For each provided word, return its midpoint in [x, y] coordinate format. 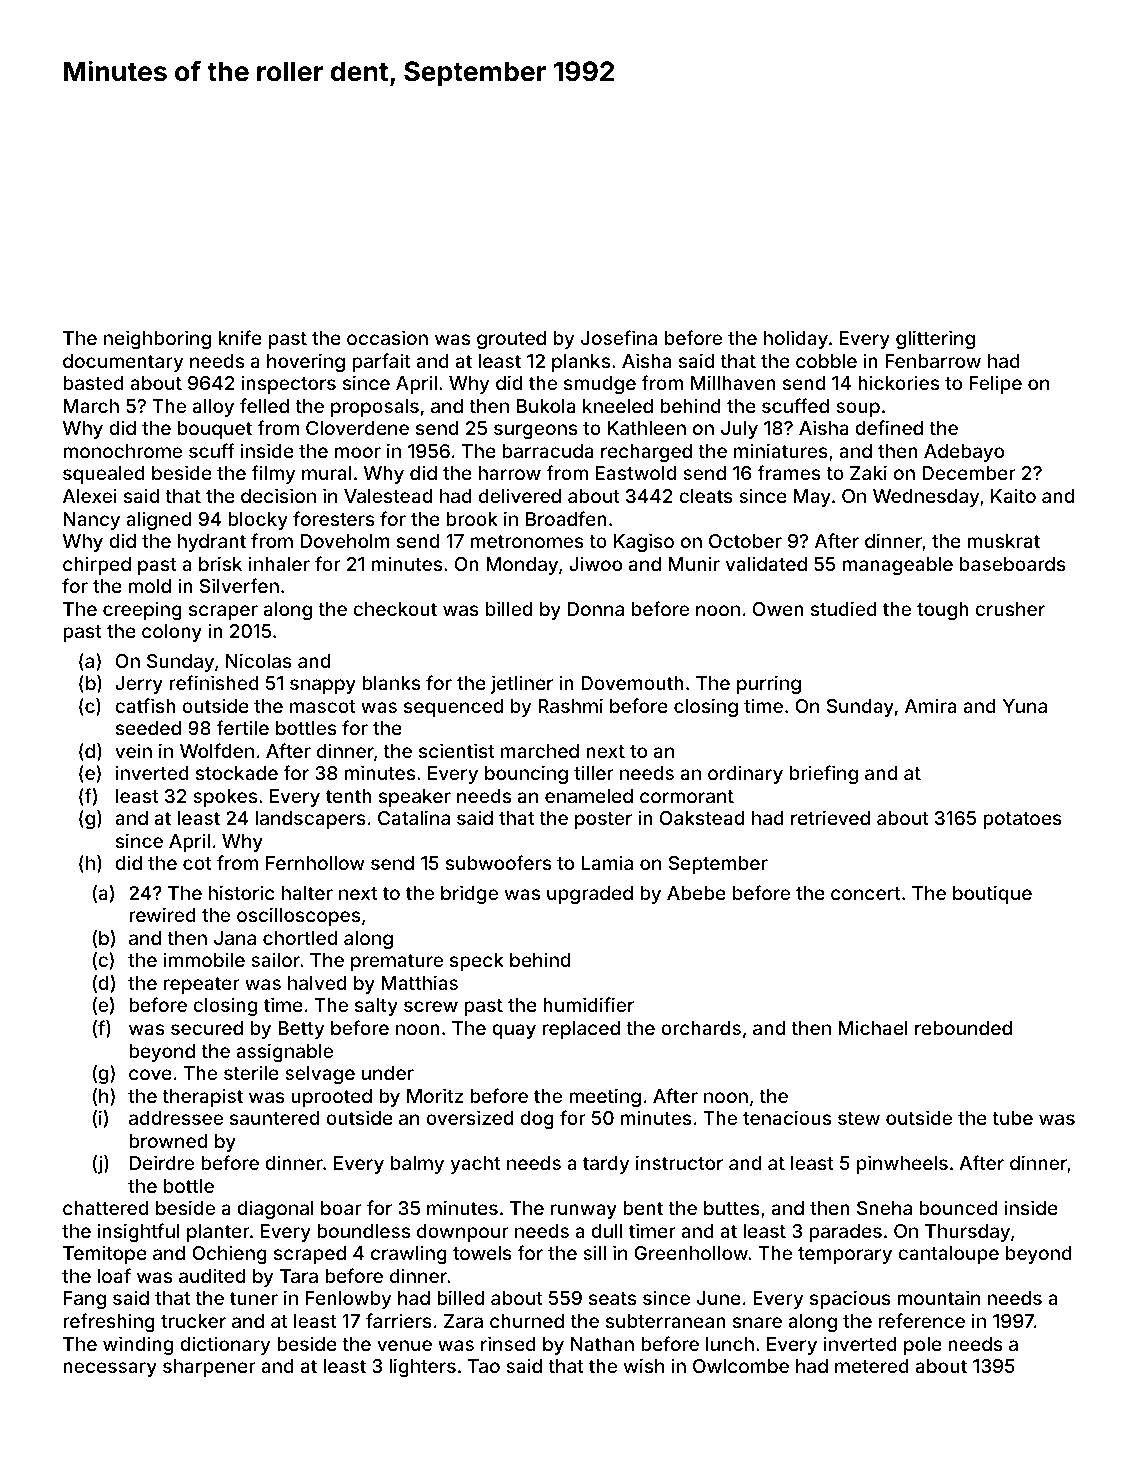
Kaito [1013, 495]
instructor [679, 1162]
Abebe [696, 893]
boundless [363, 1231]
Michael [873, 1027]
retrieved [830, 817]
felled [264, 405]
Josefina [619, 337]
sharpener [209, 1368]
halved [317, 983]
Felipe [995, 384]
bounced [958, 1208]
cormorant [687, 796]
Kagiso [644, 542]
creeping [142, 610]
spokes [225, 798]
